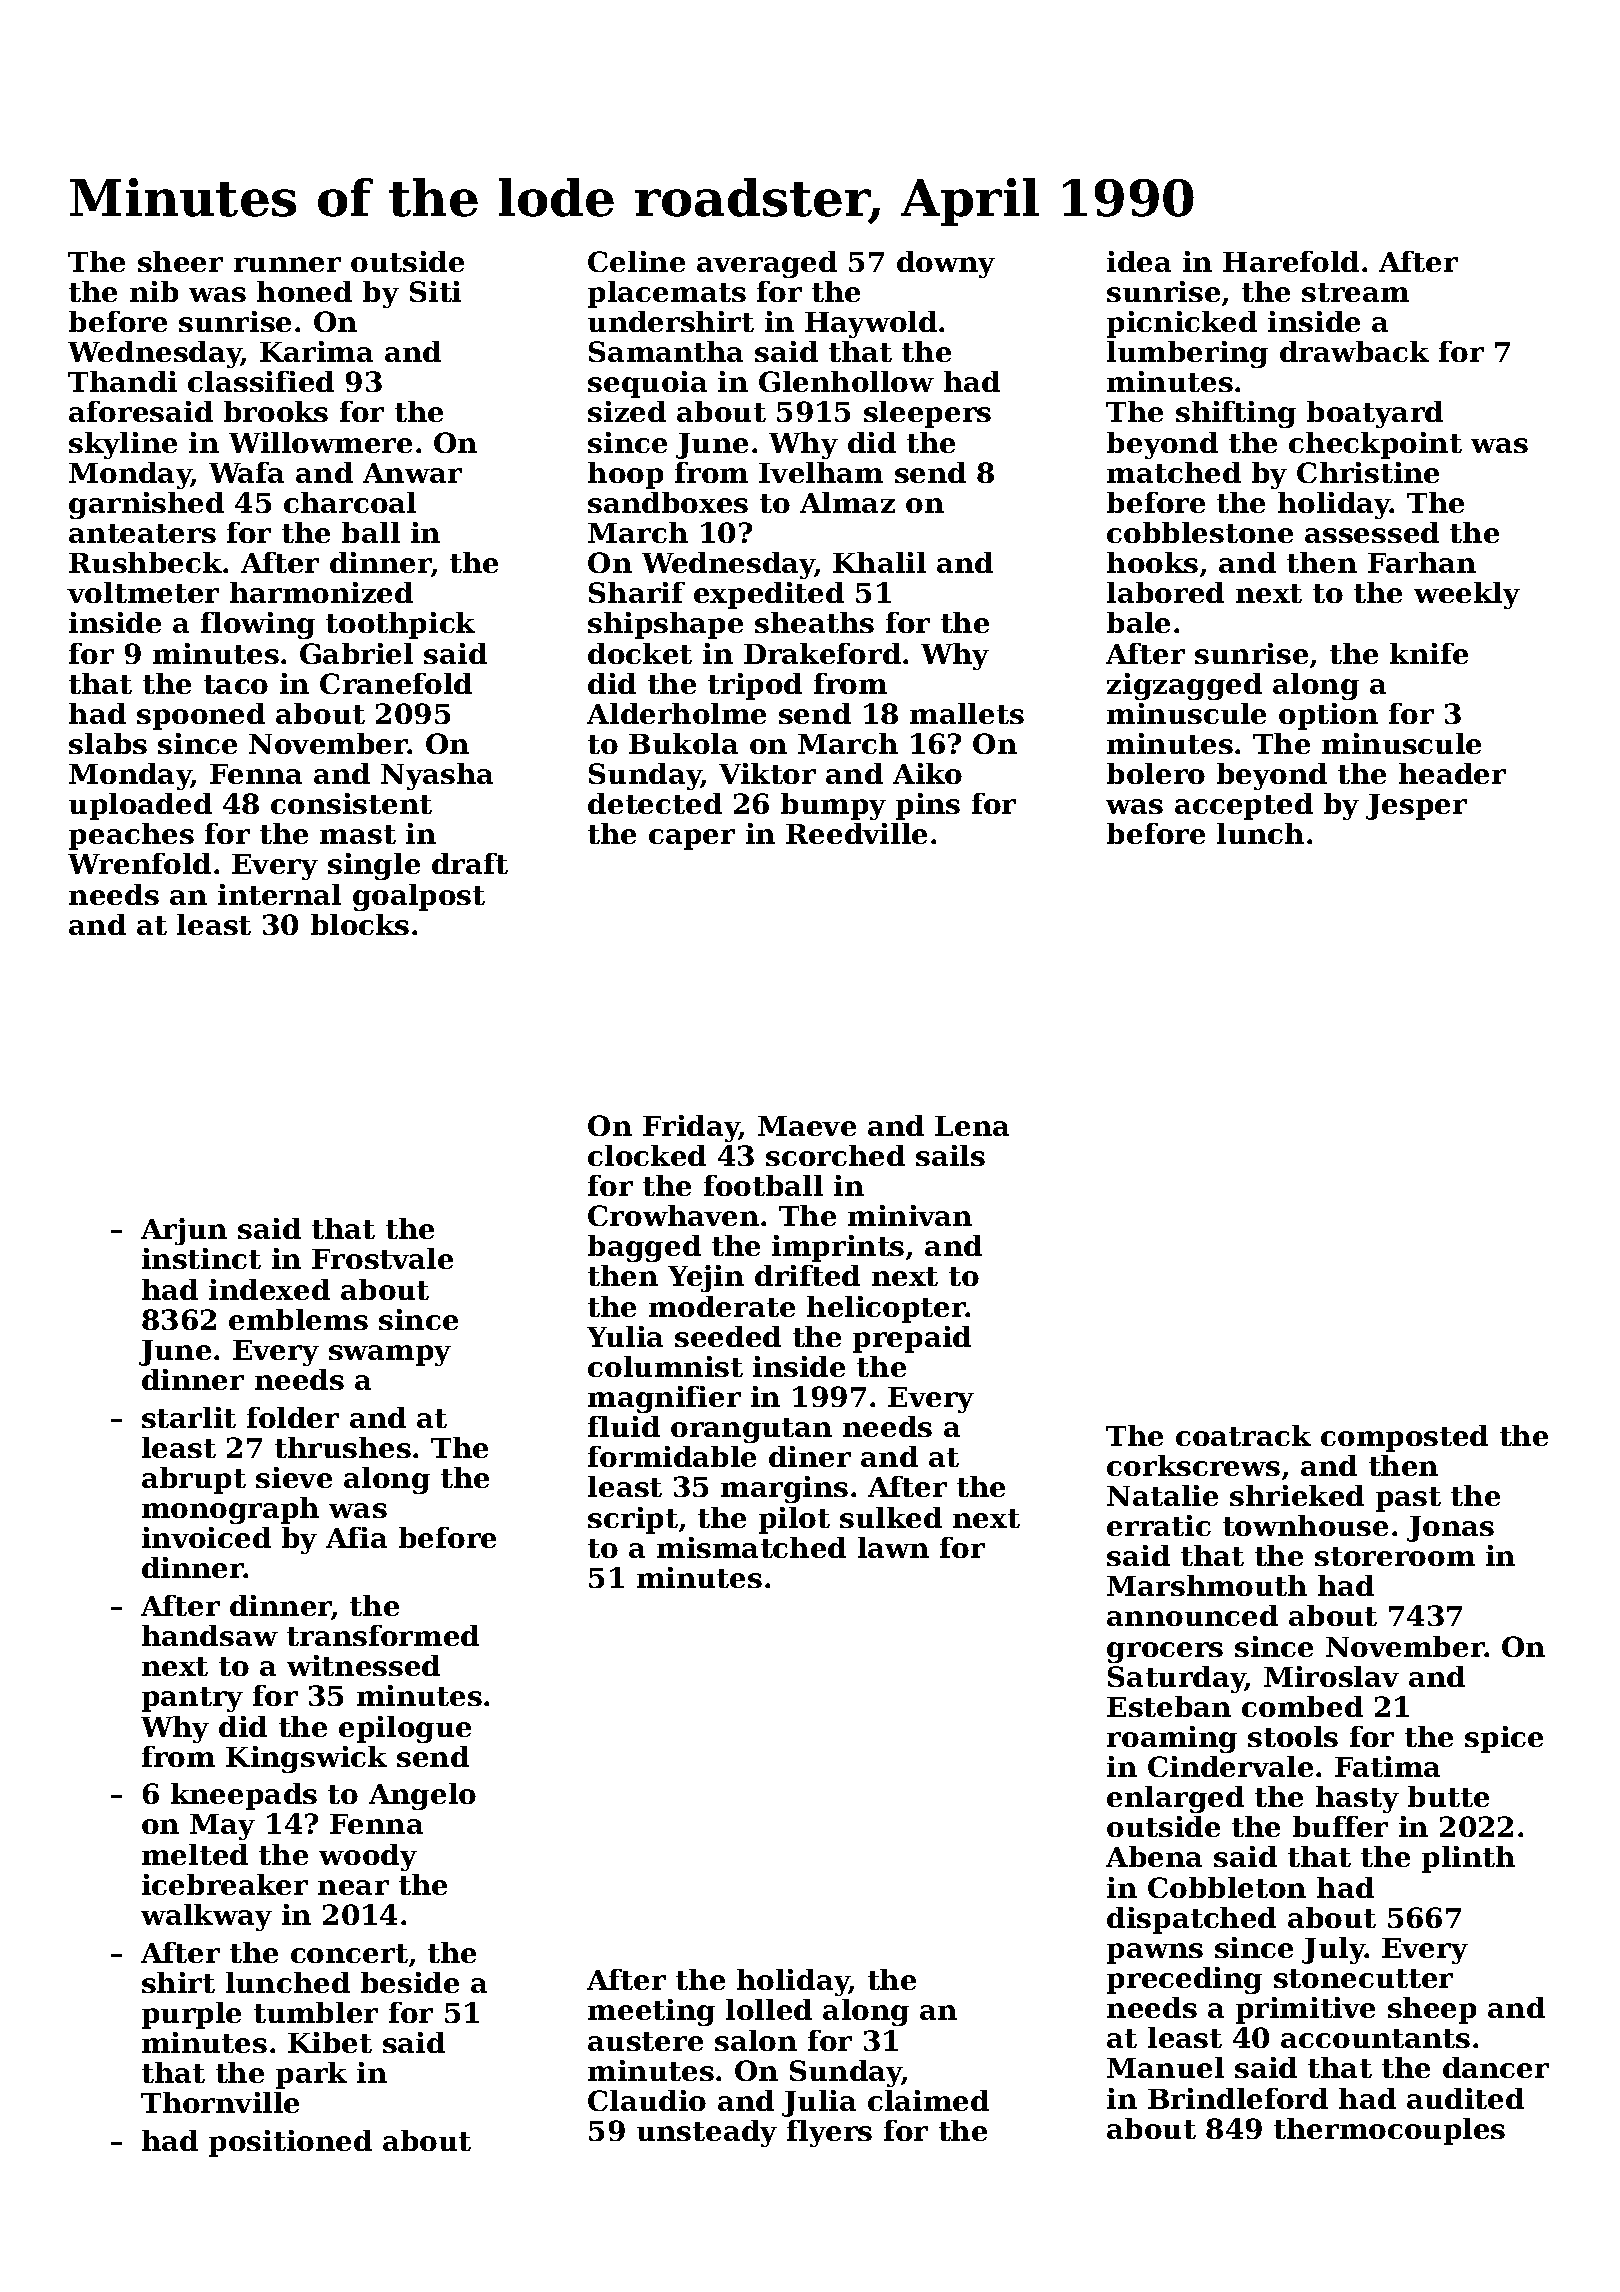 Image resolution: width=1620 pixels, height=2292 pixels. I want to click on Karima, so click(316, 351).
